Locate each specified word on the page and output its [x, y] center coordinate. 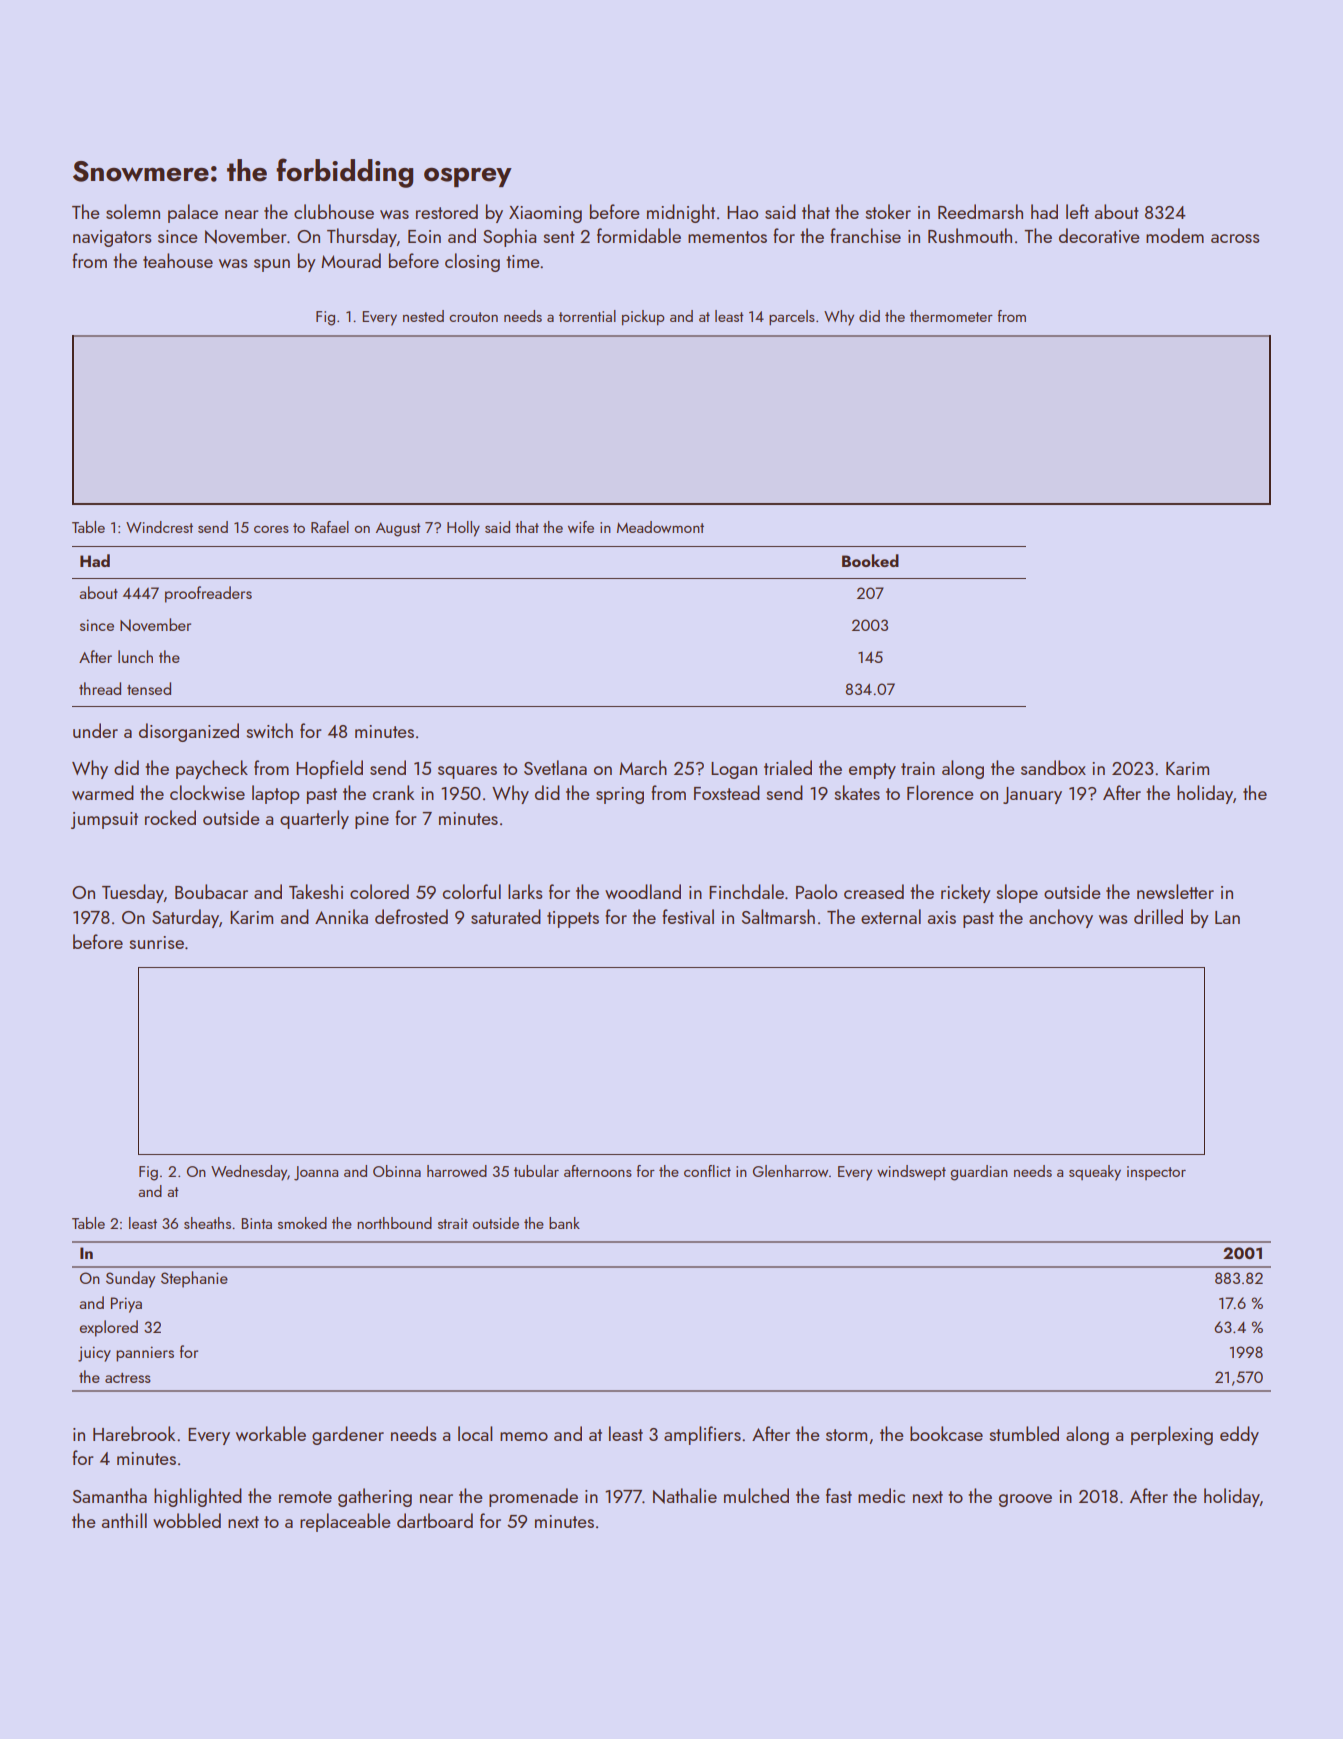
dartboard [435, 1520]
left [1077, 211]
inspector [1156, 1173]
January [1032, 795]
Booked [870, 560]
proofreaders [208, 594]
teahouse [178, 260]
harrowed [457, 1171]
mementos [727, 237]
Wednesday [249, 1173]
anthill [124, 1520]
